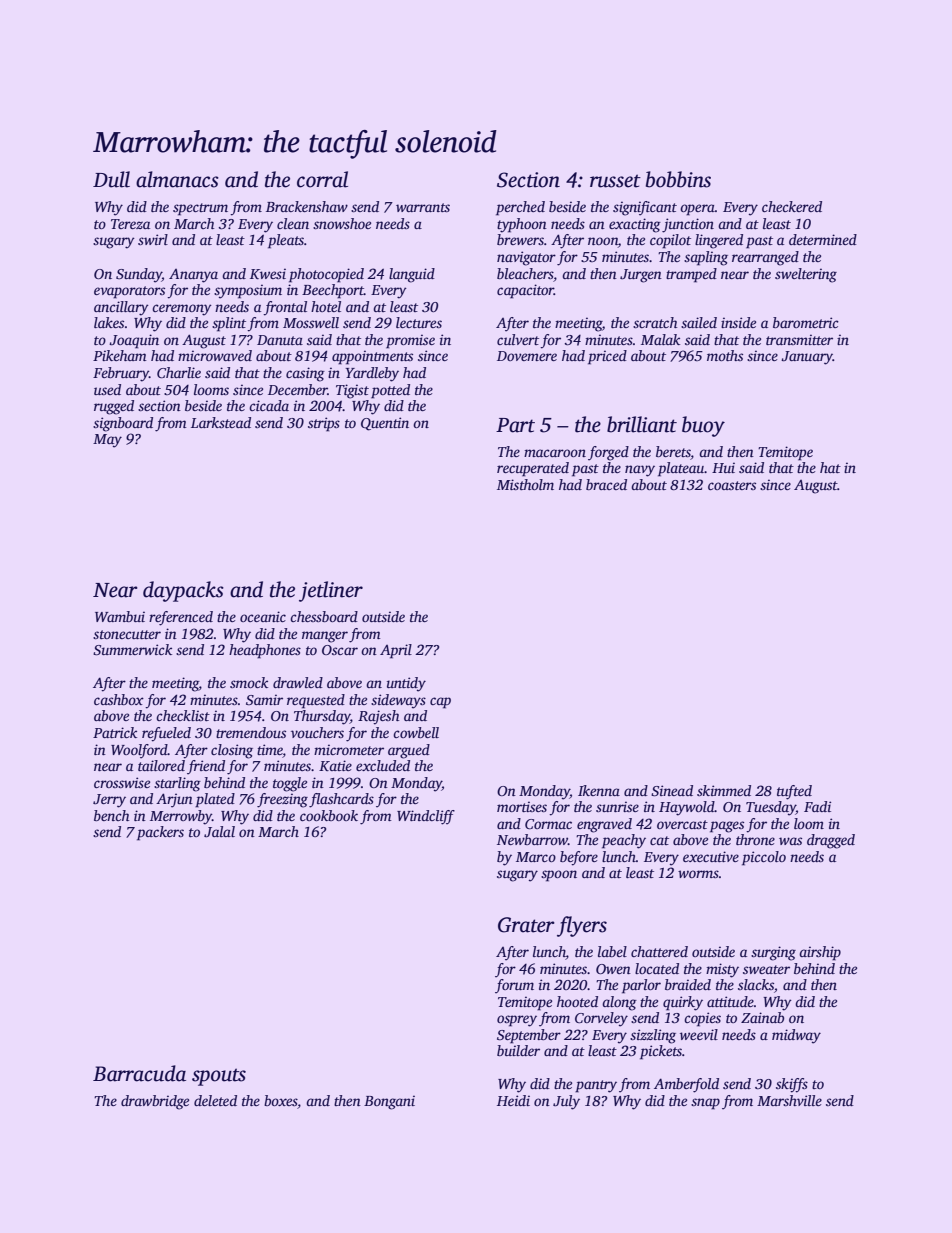  I want to click on appointments, so click(372, 357).
